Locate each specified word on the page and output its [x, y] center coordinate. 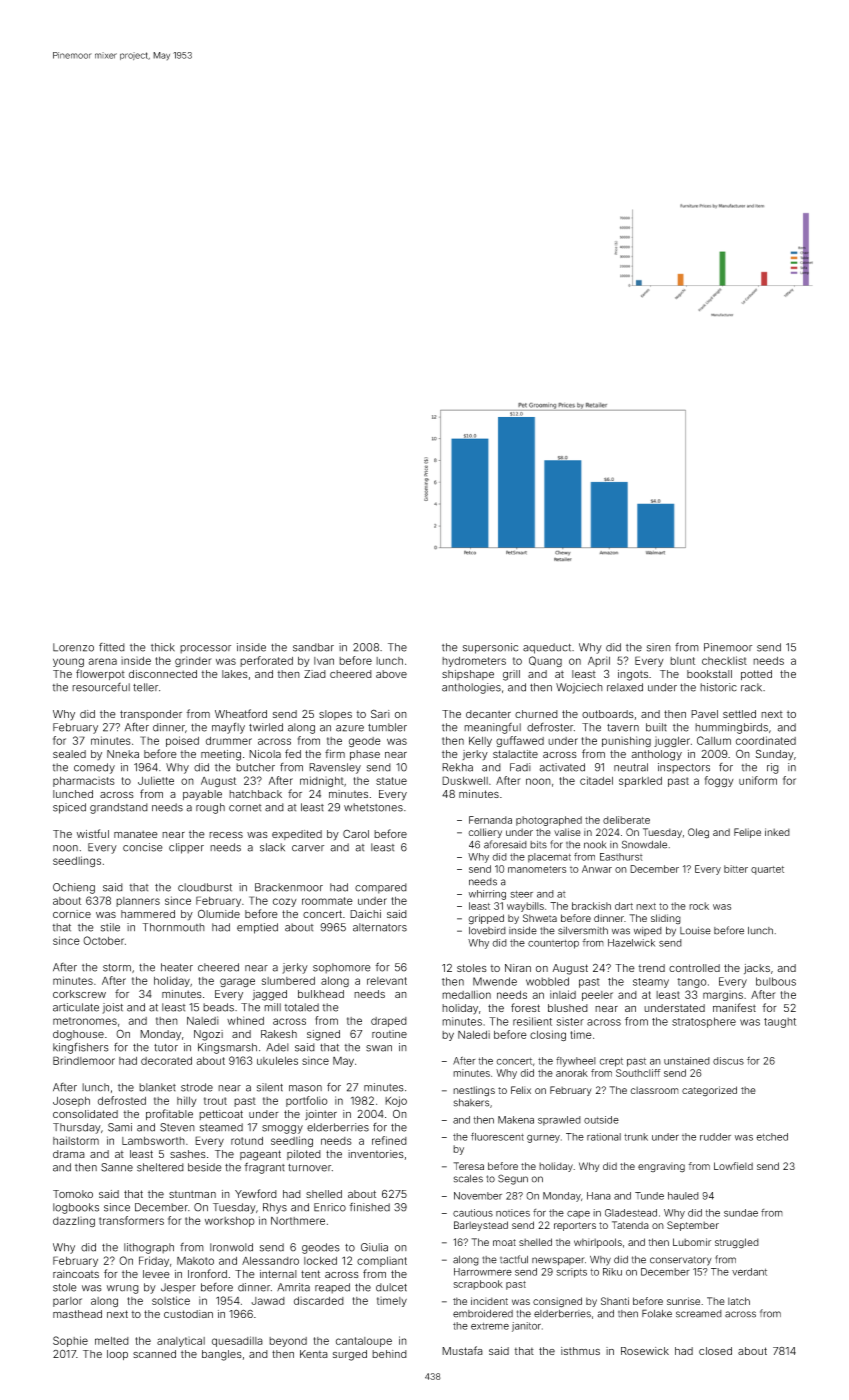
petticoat [221, 1115]
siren [659, 647]
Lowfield [733, 1166]
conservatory [681, 1261]
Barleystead [481, 1226]
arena [103, 661]
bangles [222, 1355]
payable [202, 795]
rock [699, 906]
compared [381, 888]
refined [389, 1140]
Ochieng [74, 888]
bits [538, 845]
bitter [736, 869]
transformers [131, 1220]
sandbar [313, 647]
